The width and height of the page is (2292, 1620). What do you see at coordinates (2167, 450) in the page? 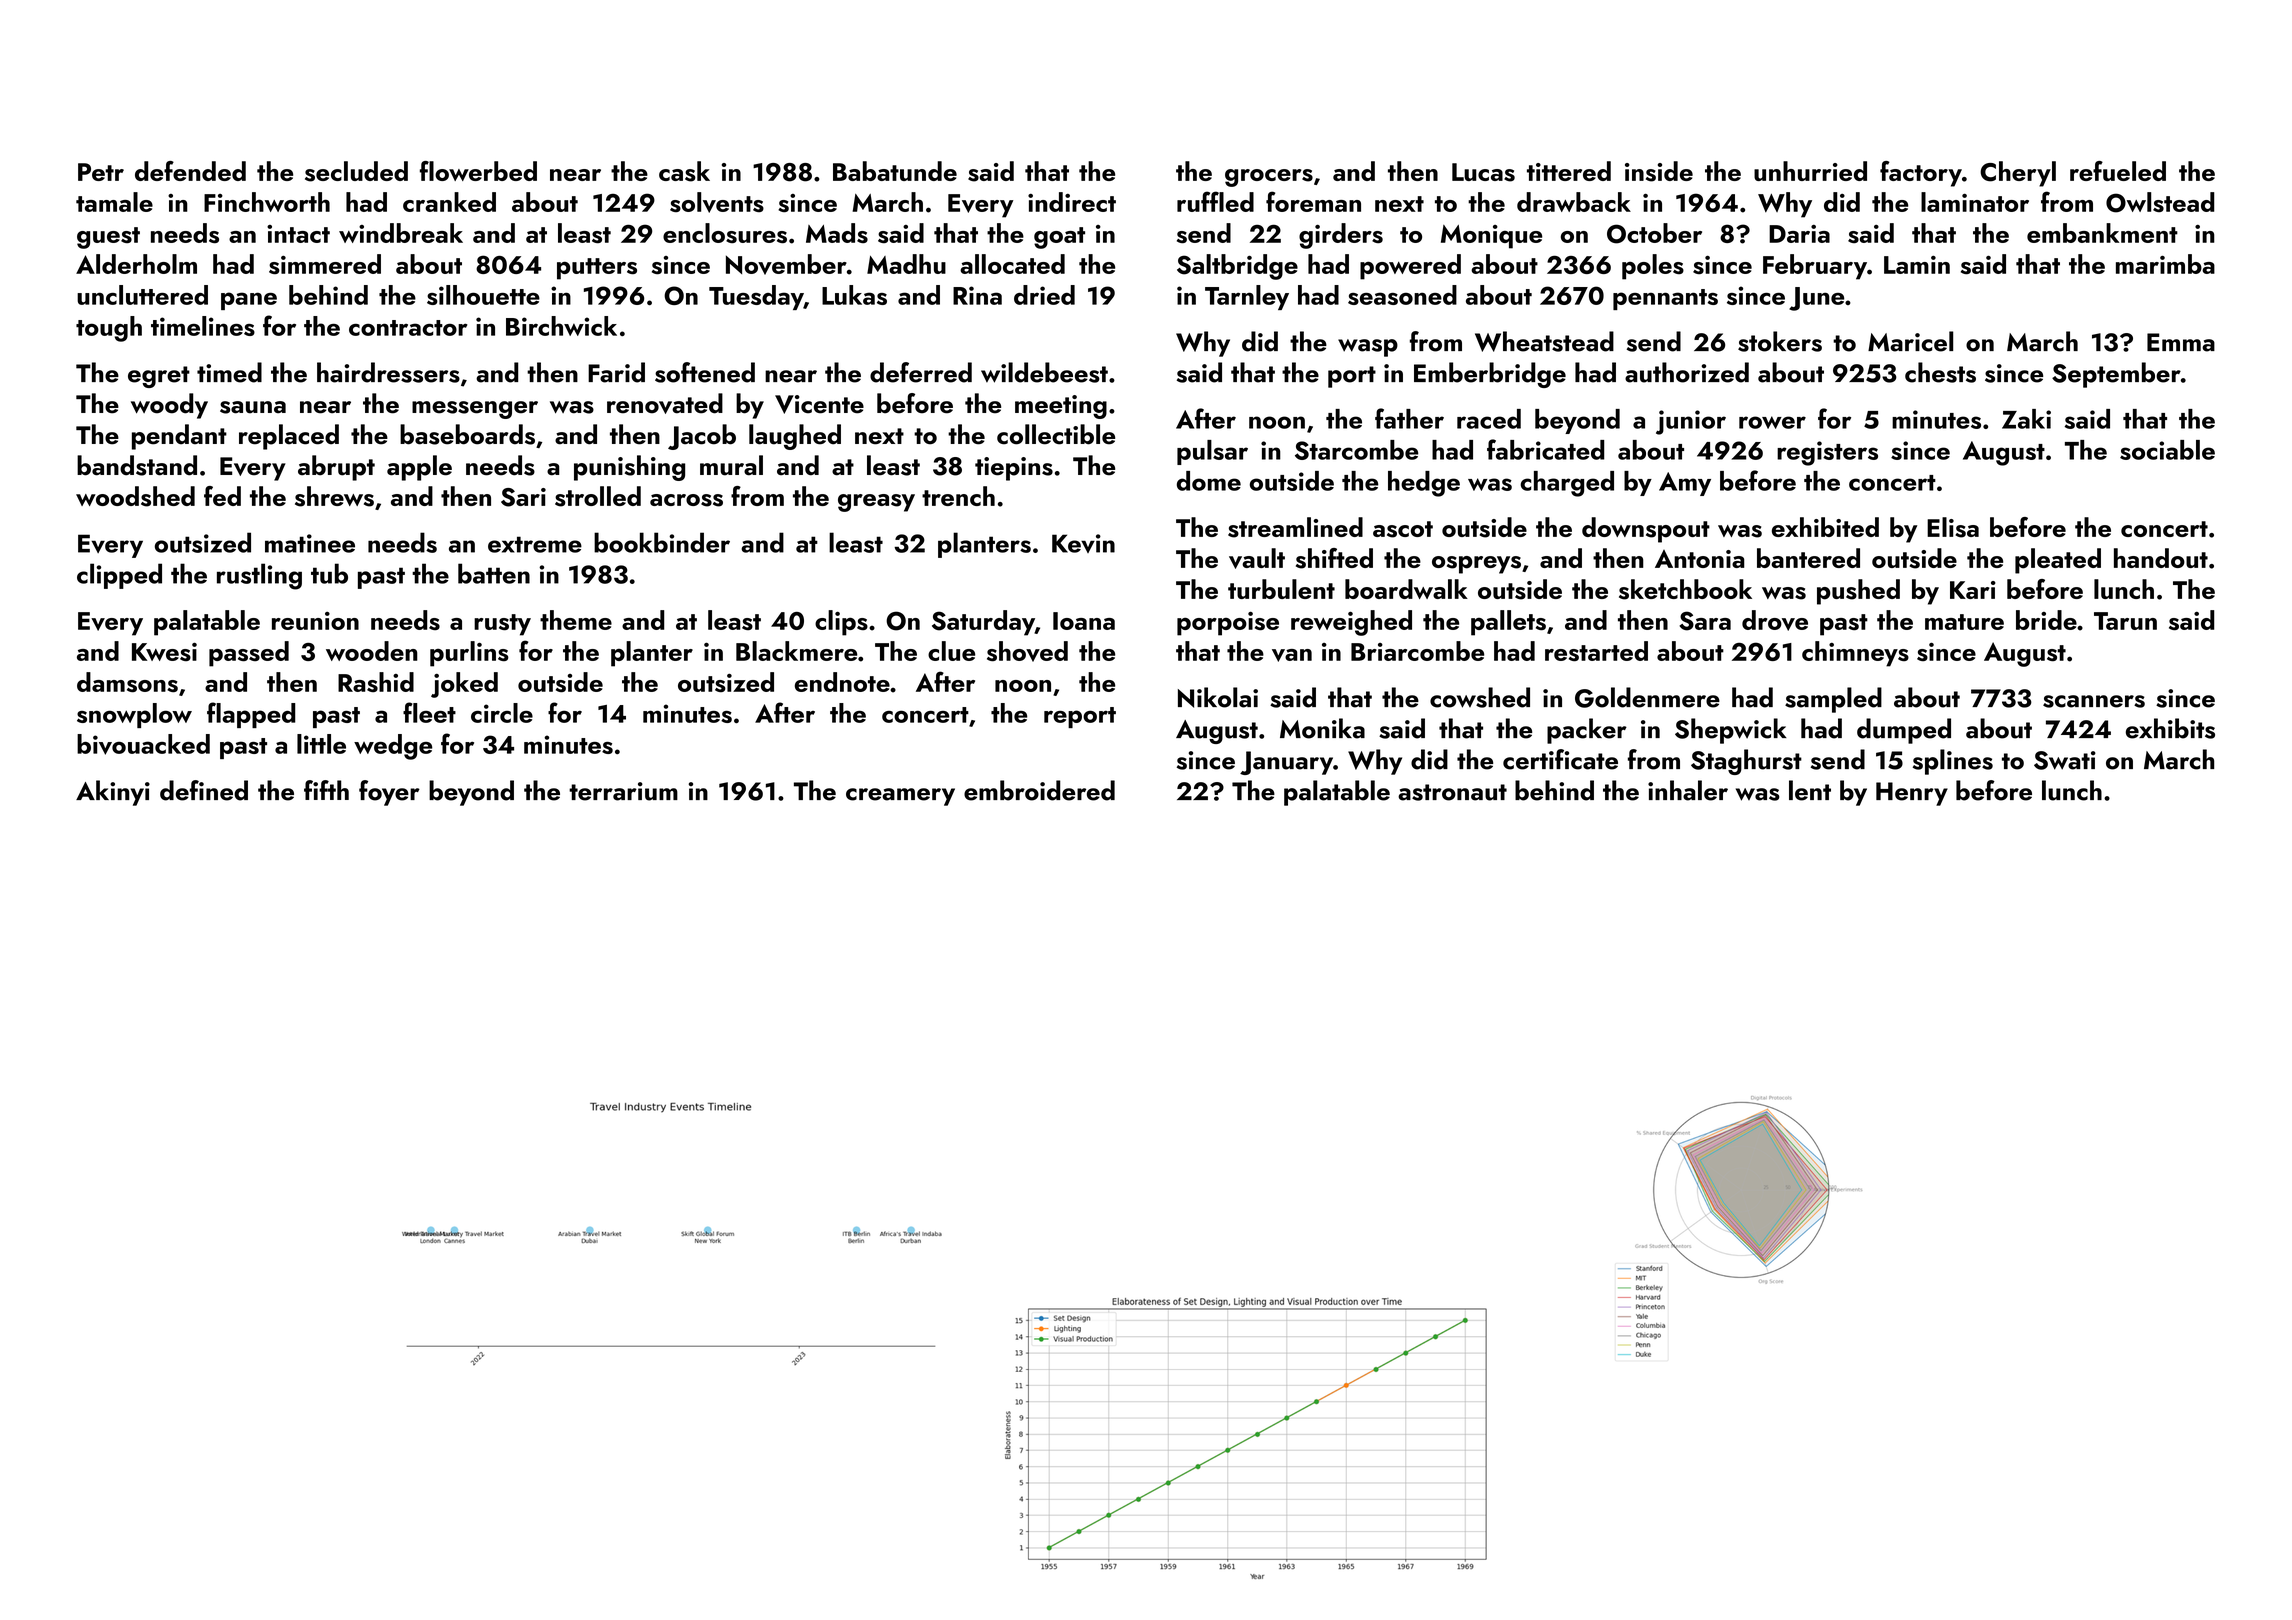
I see `sociable` at bounding box center [2167, 450].
